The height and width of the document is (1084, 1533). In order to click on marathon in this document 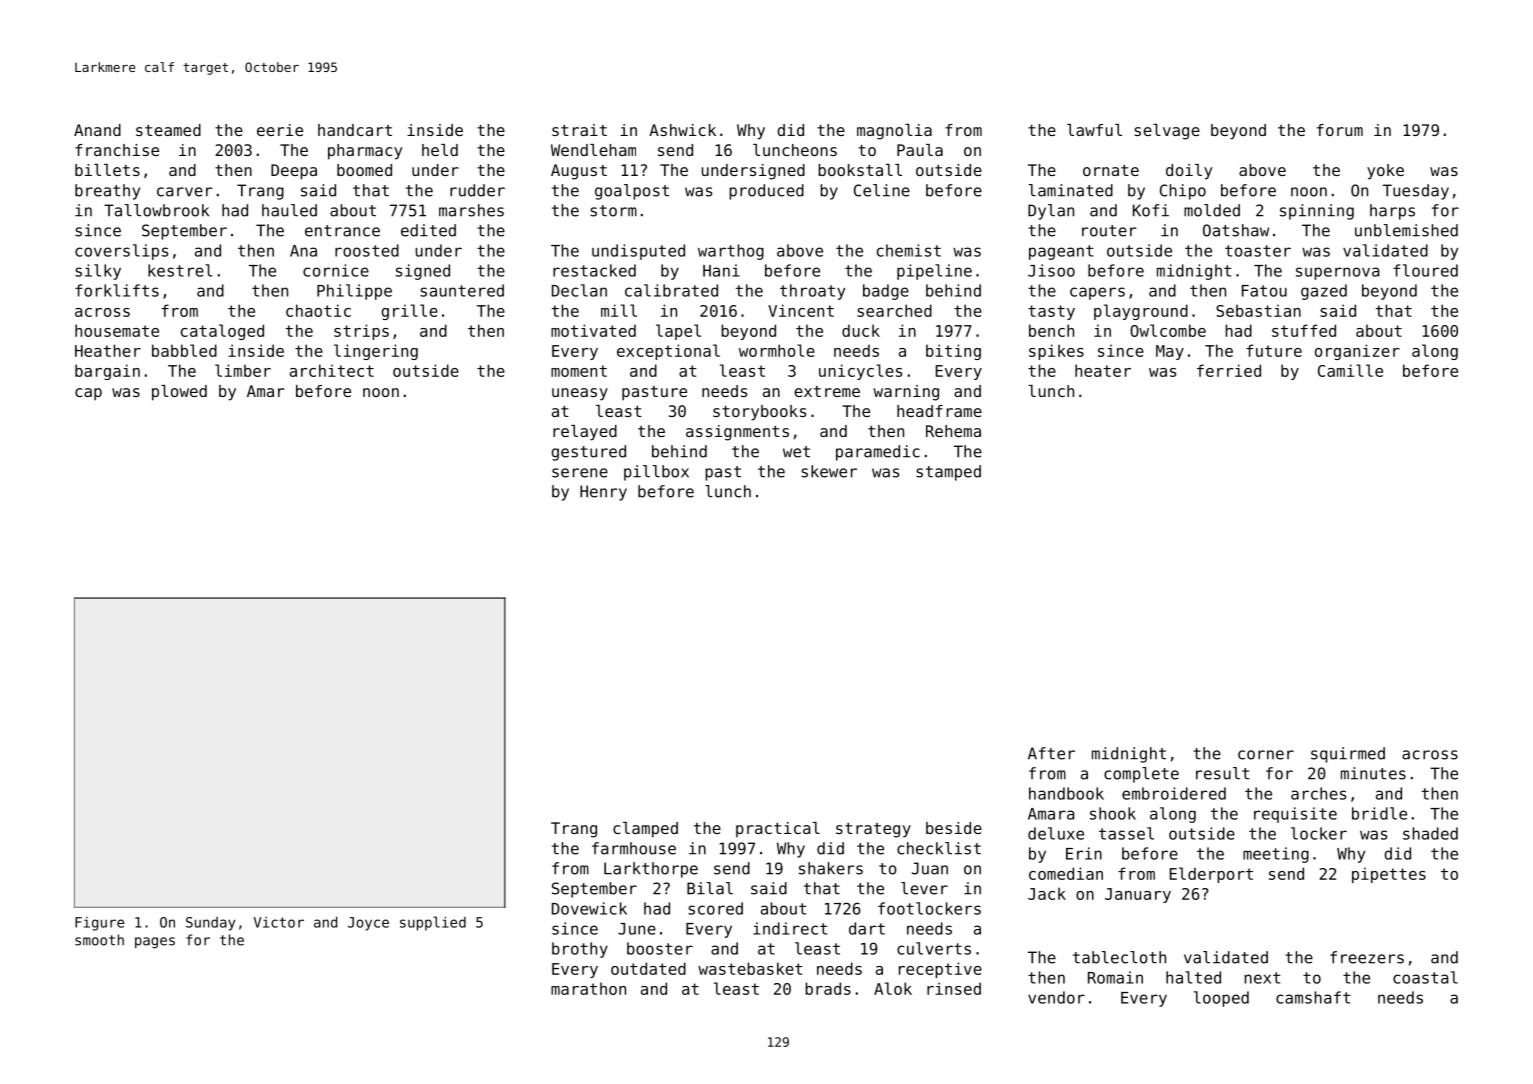, I will do `click(588, 988)`.
